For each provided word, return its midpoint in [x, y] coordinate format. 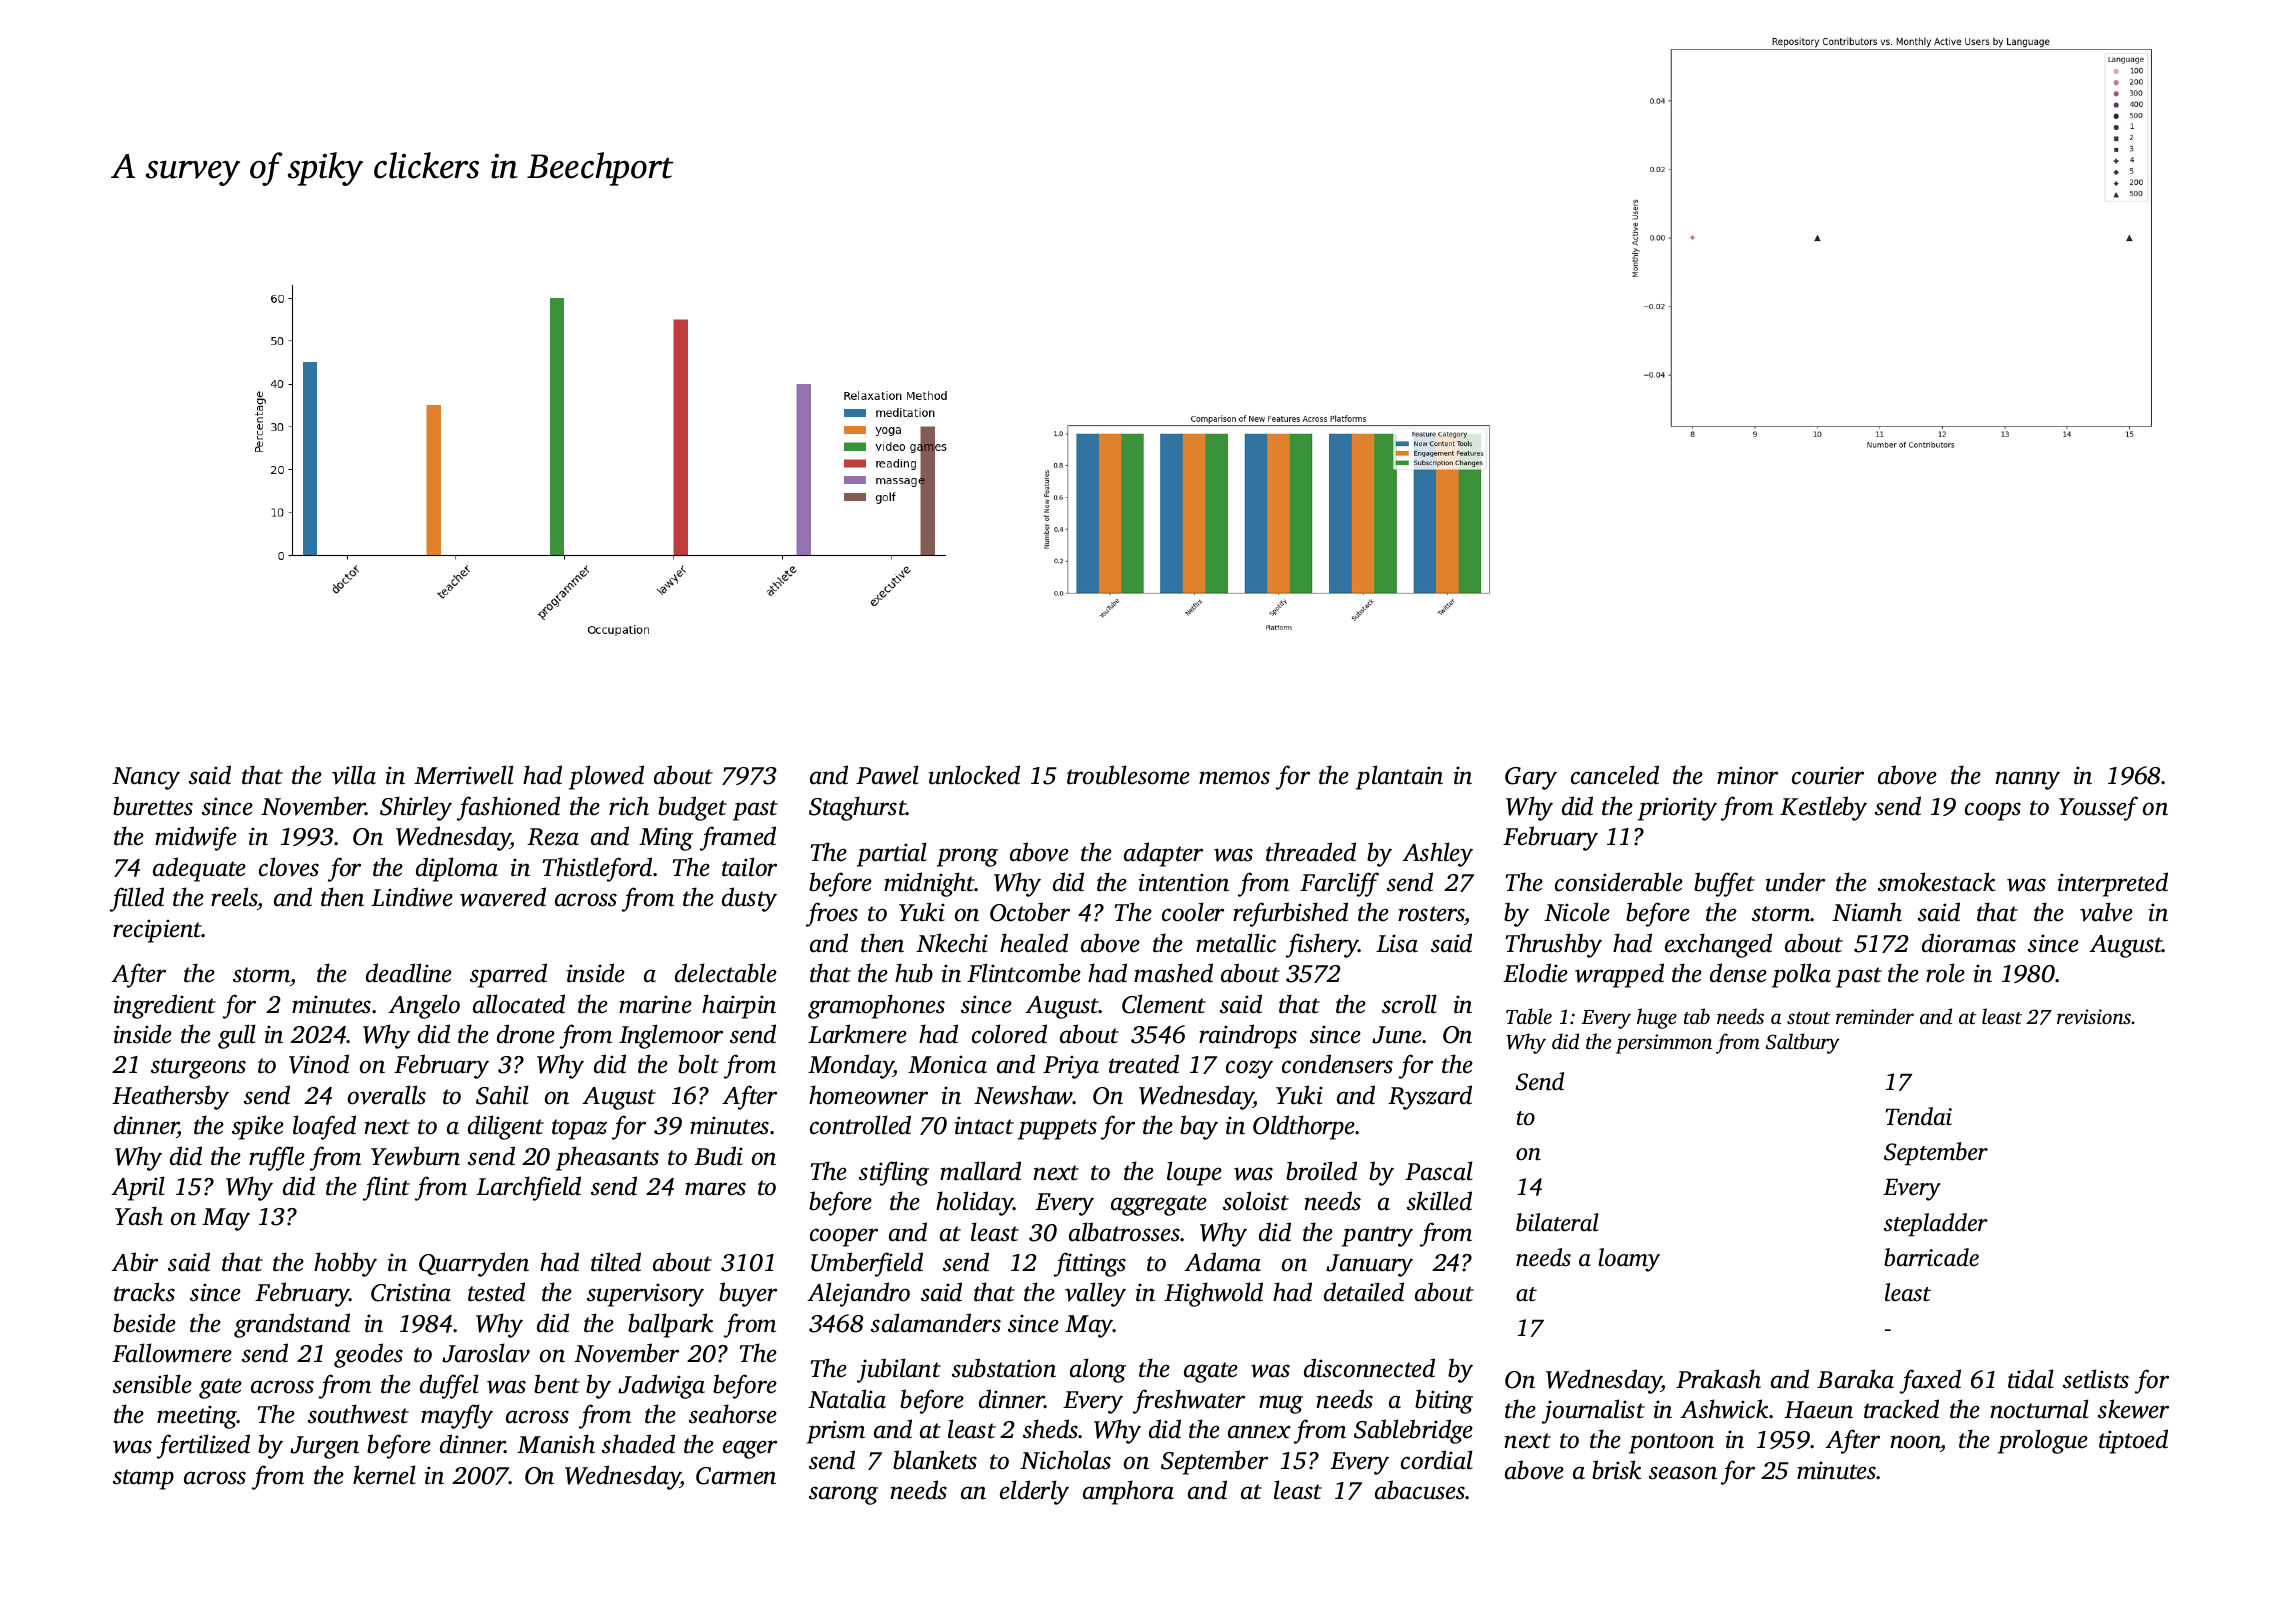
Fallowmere [172, 1353]
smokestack [1936, 882]
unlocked [974, 775]
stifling [894, 1173]
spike [258, 1127]
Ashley [1437, 854]
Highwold [1213, 1294]
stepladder [1936, 1225]
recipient [157, 931]
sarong [843, 1495]
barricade [1931, 1257]
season [1683, 1473]
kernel [384, 1475]
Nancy [146, 778]
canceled [1615, 775]
